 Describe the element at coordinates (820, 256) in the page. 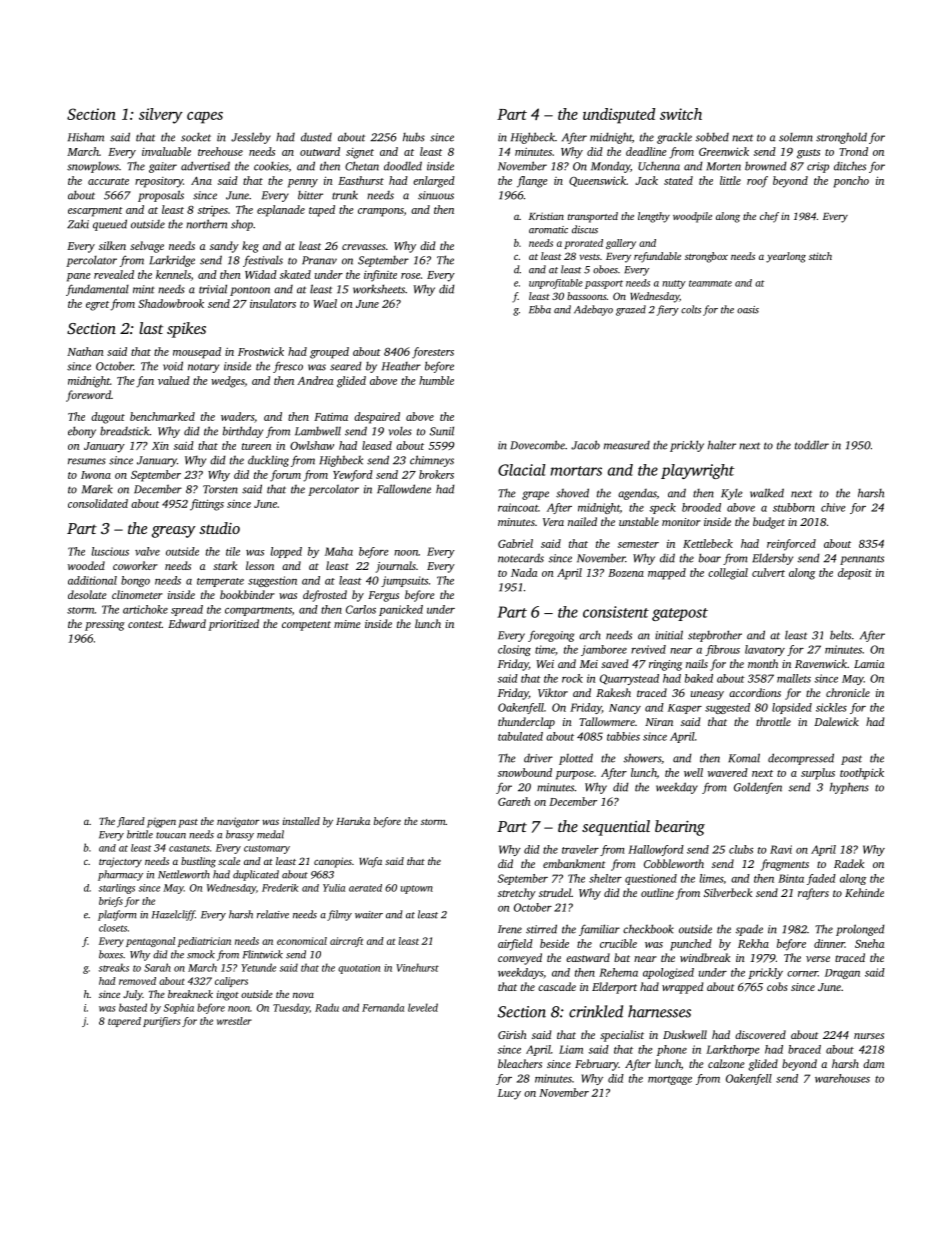

I see `stitch` at that location.
